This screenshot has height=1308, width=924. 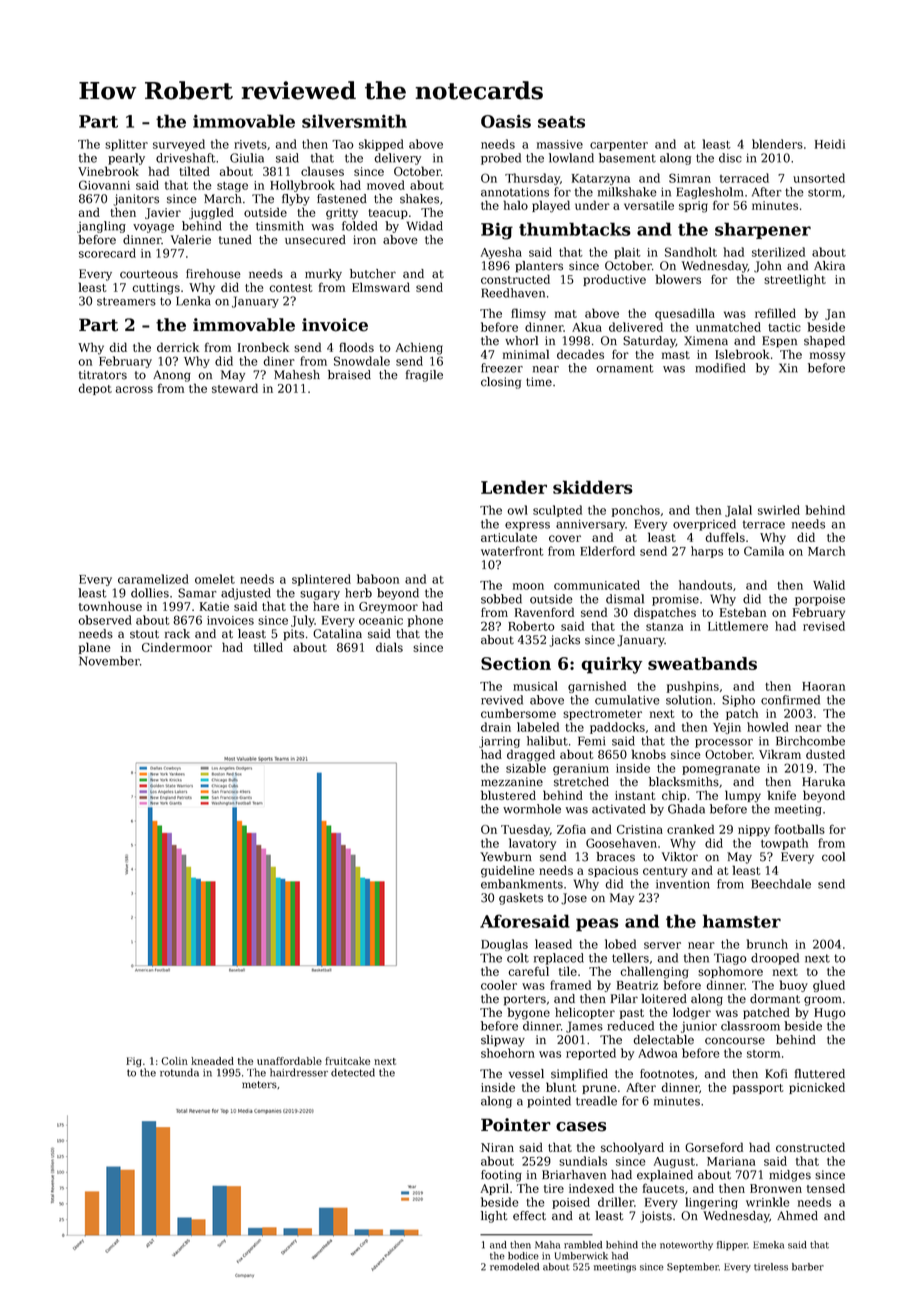 I want to click on steward, so click(x=235, y=388).
